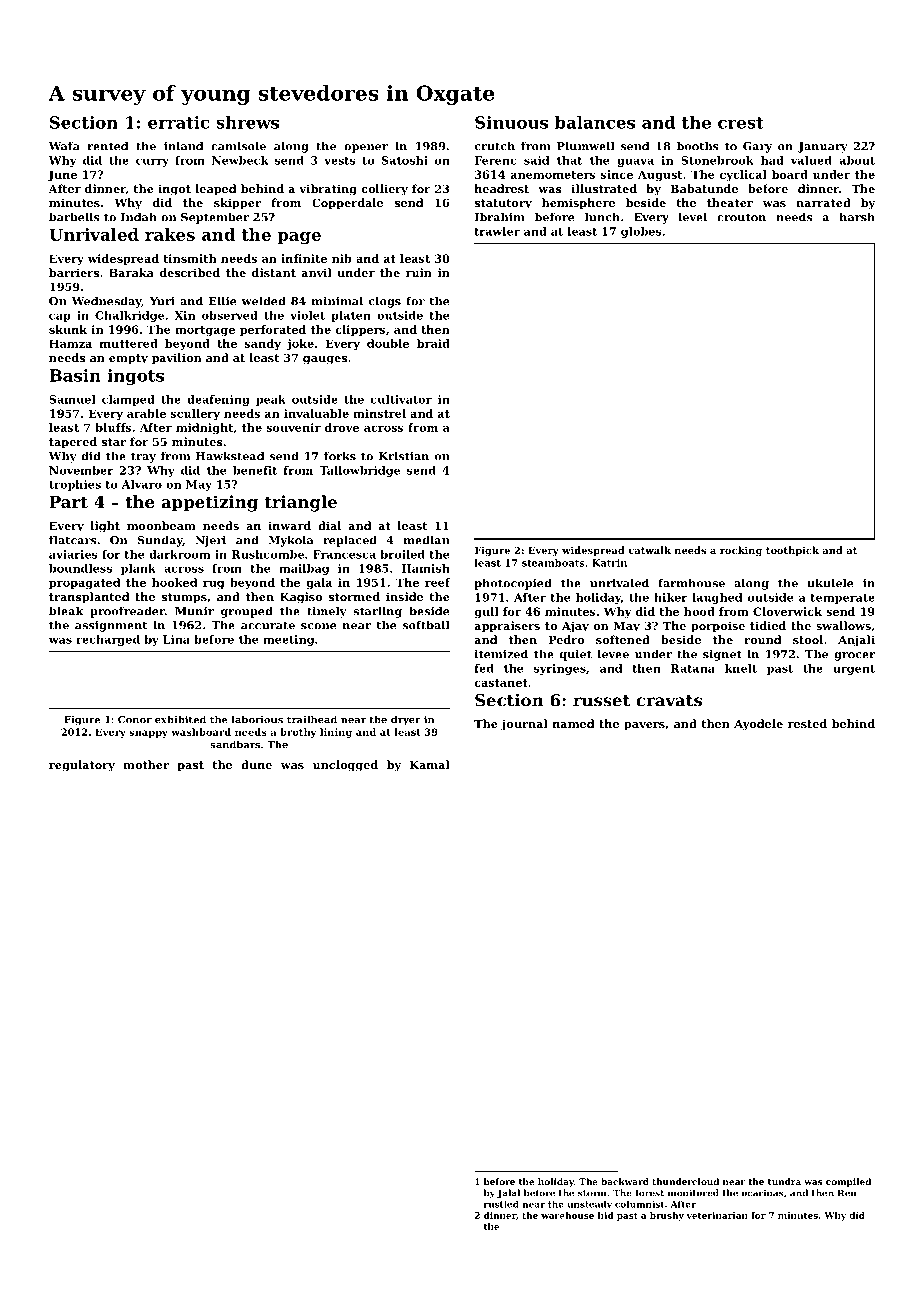 The width and height of the screenshot is (924, 1308). I want to click on Conor, so click(135, 720).
